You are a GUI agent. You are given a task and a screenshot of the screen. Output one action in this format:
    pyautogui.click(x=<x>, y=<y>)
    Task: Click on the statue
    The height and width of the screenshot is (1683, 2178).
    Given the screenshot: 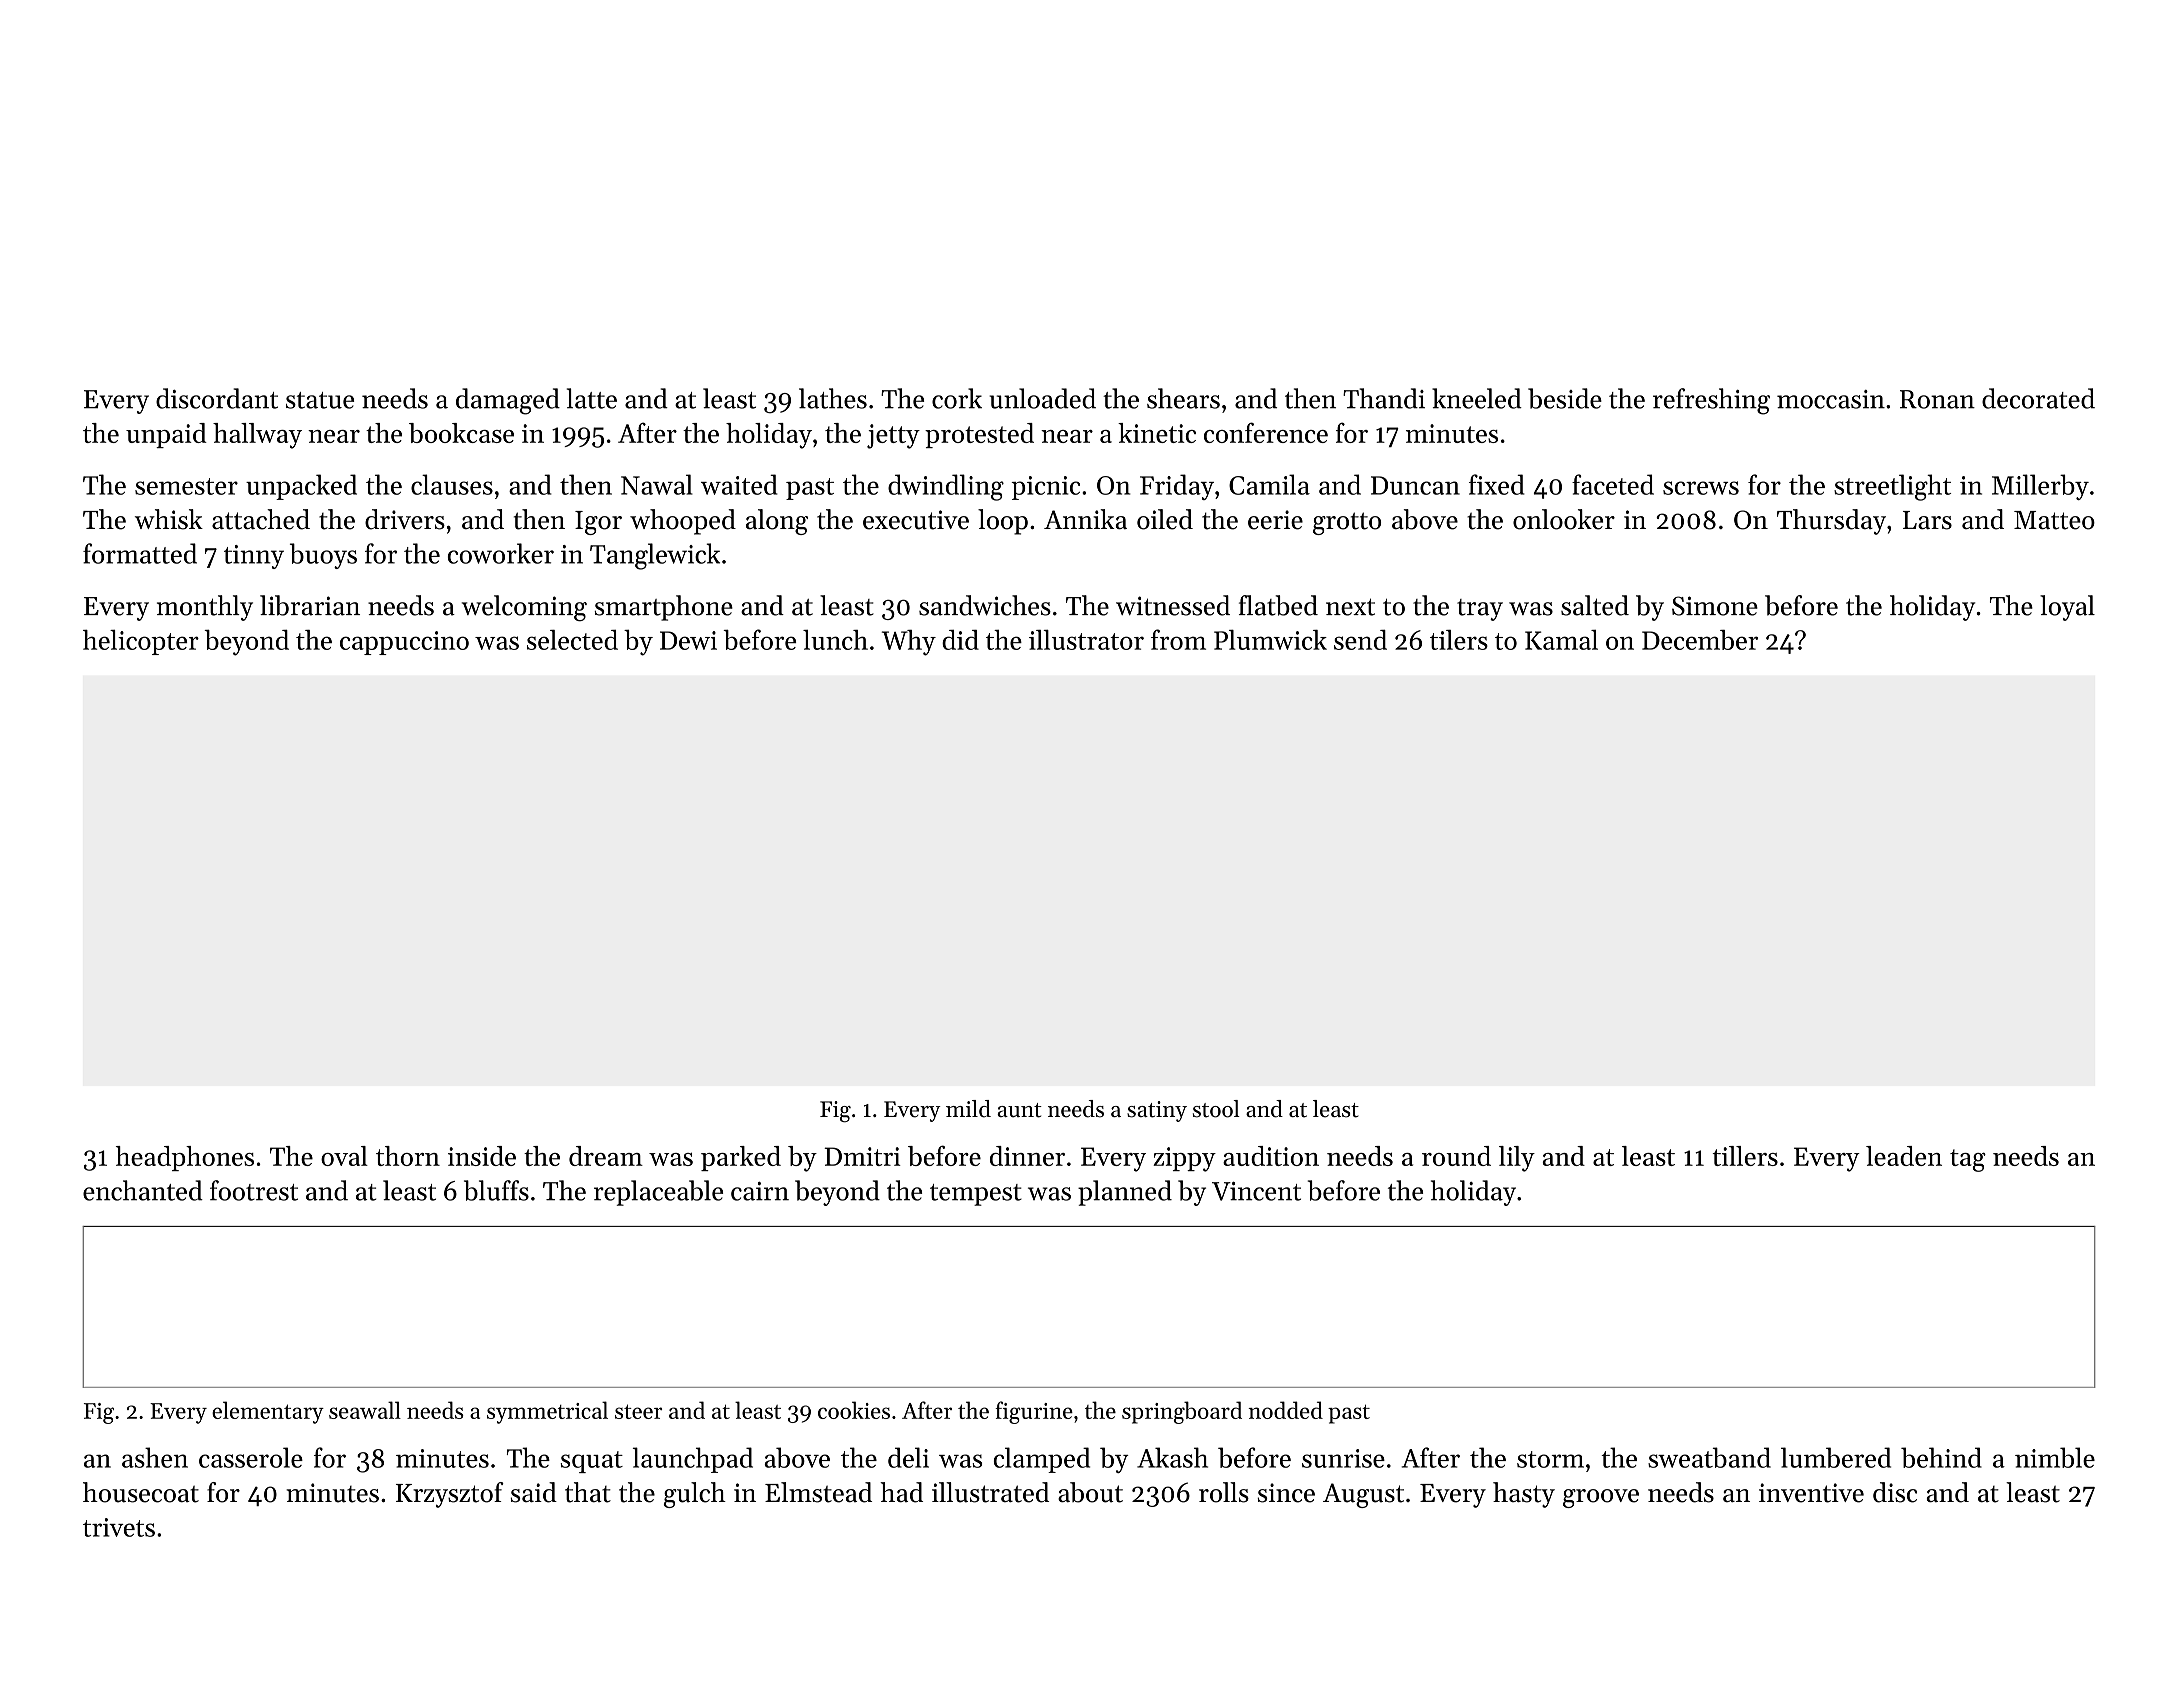 What is the action you would take?
    pyautogui.click(x=320, y=400)
